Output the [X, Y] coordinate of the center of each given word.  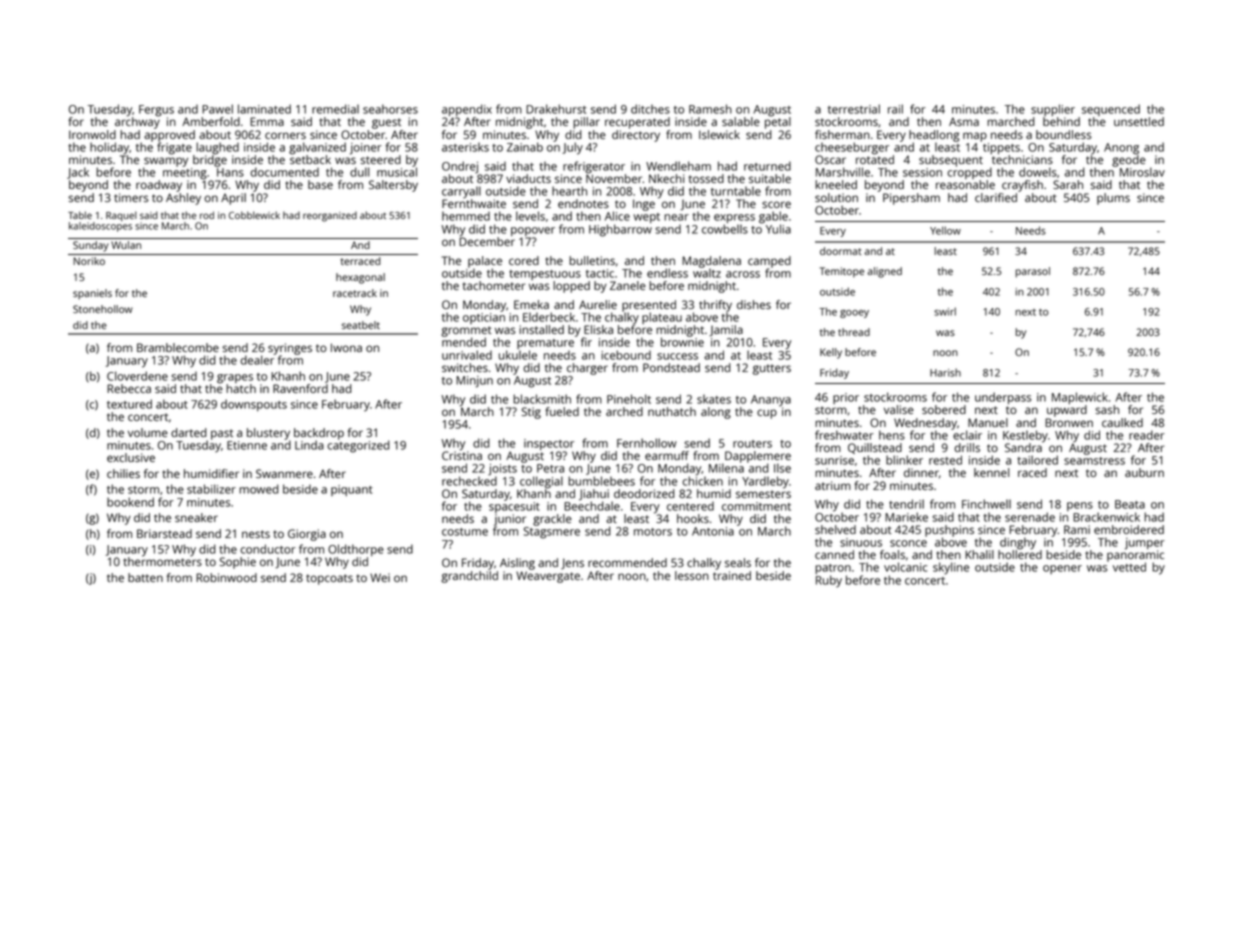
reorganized [330, 216]
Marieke [906, 517]
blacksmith [542, 399]
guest [386, 123]
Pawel [217, 109]
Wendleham [678, 166]
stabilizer [211, 489]
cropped [969, 173]
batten [145, 577]
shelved [835, 529]
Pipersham [911, 199]
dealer [257, 360]
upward [1067, 411]
